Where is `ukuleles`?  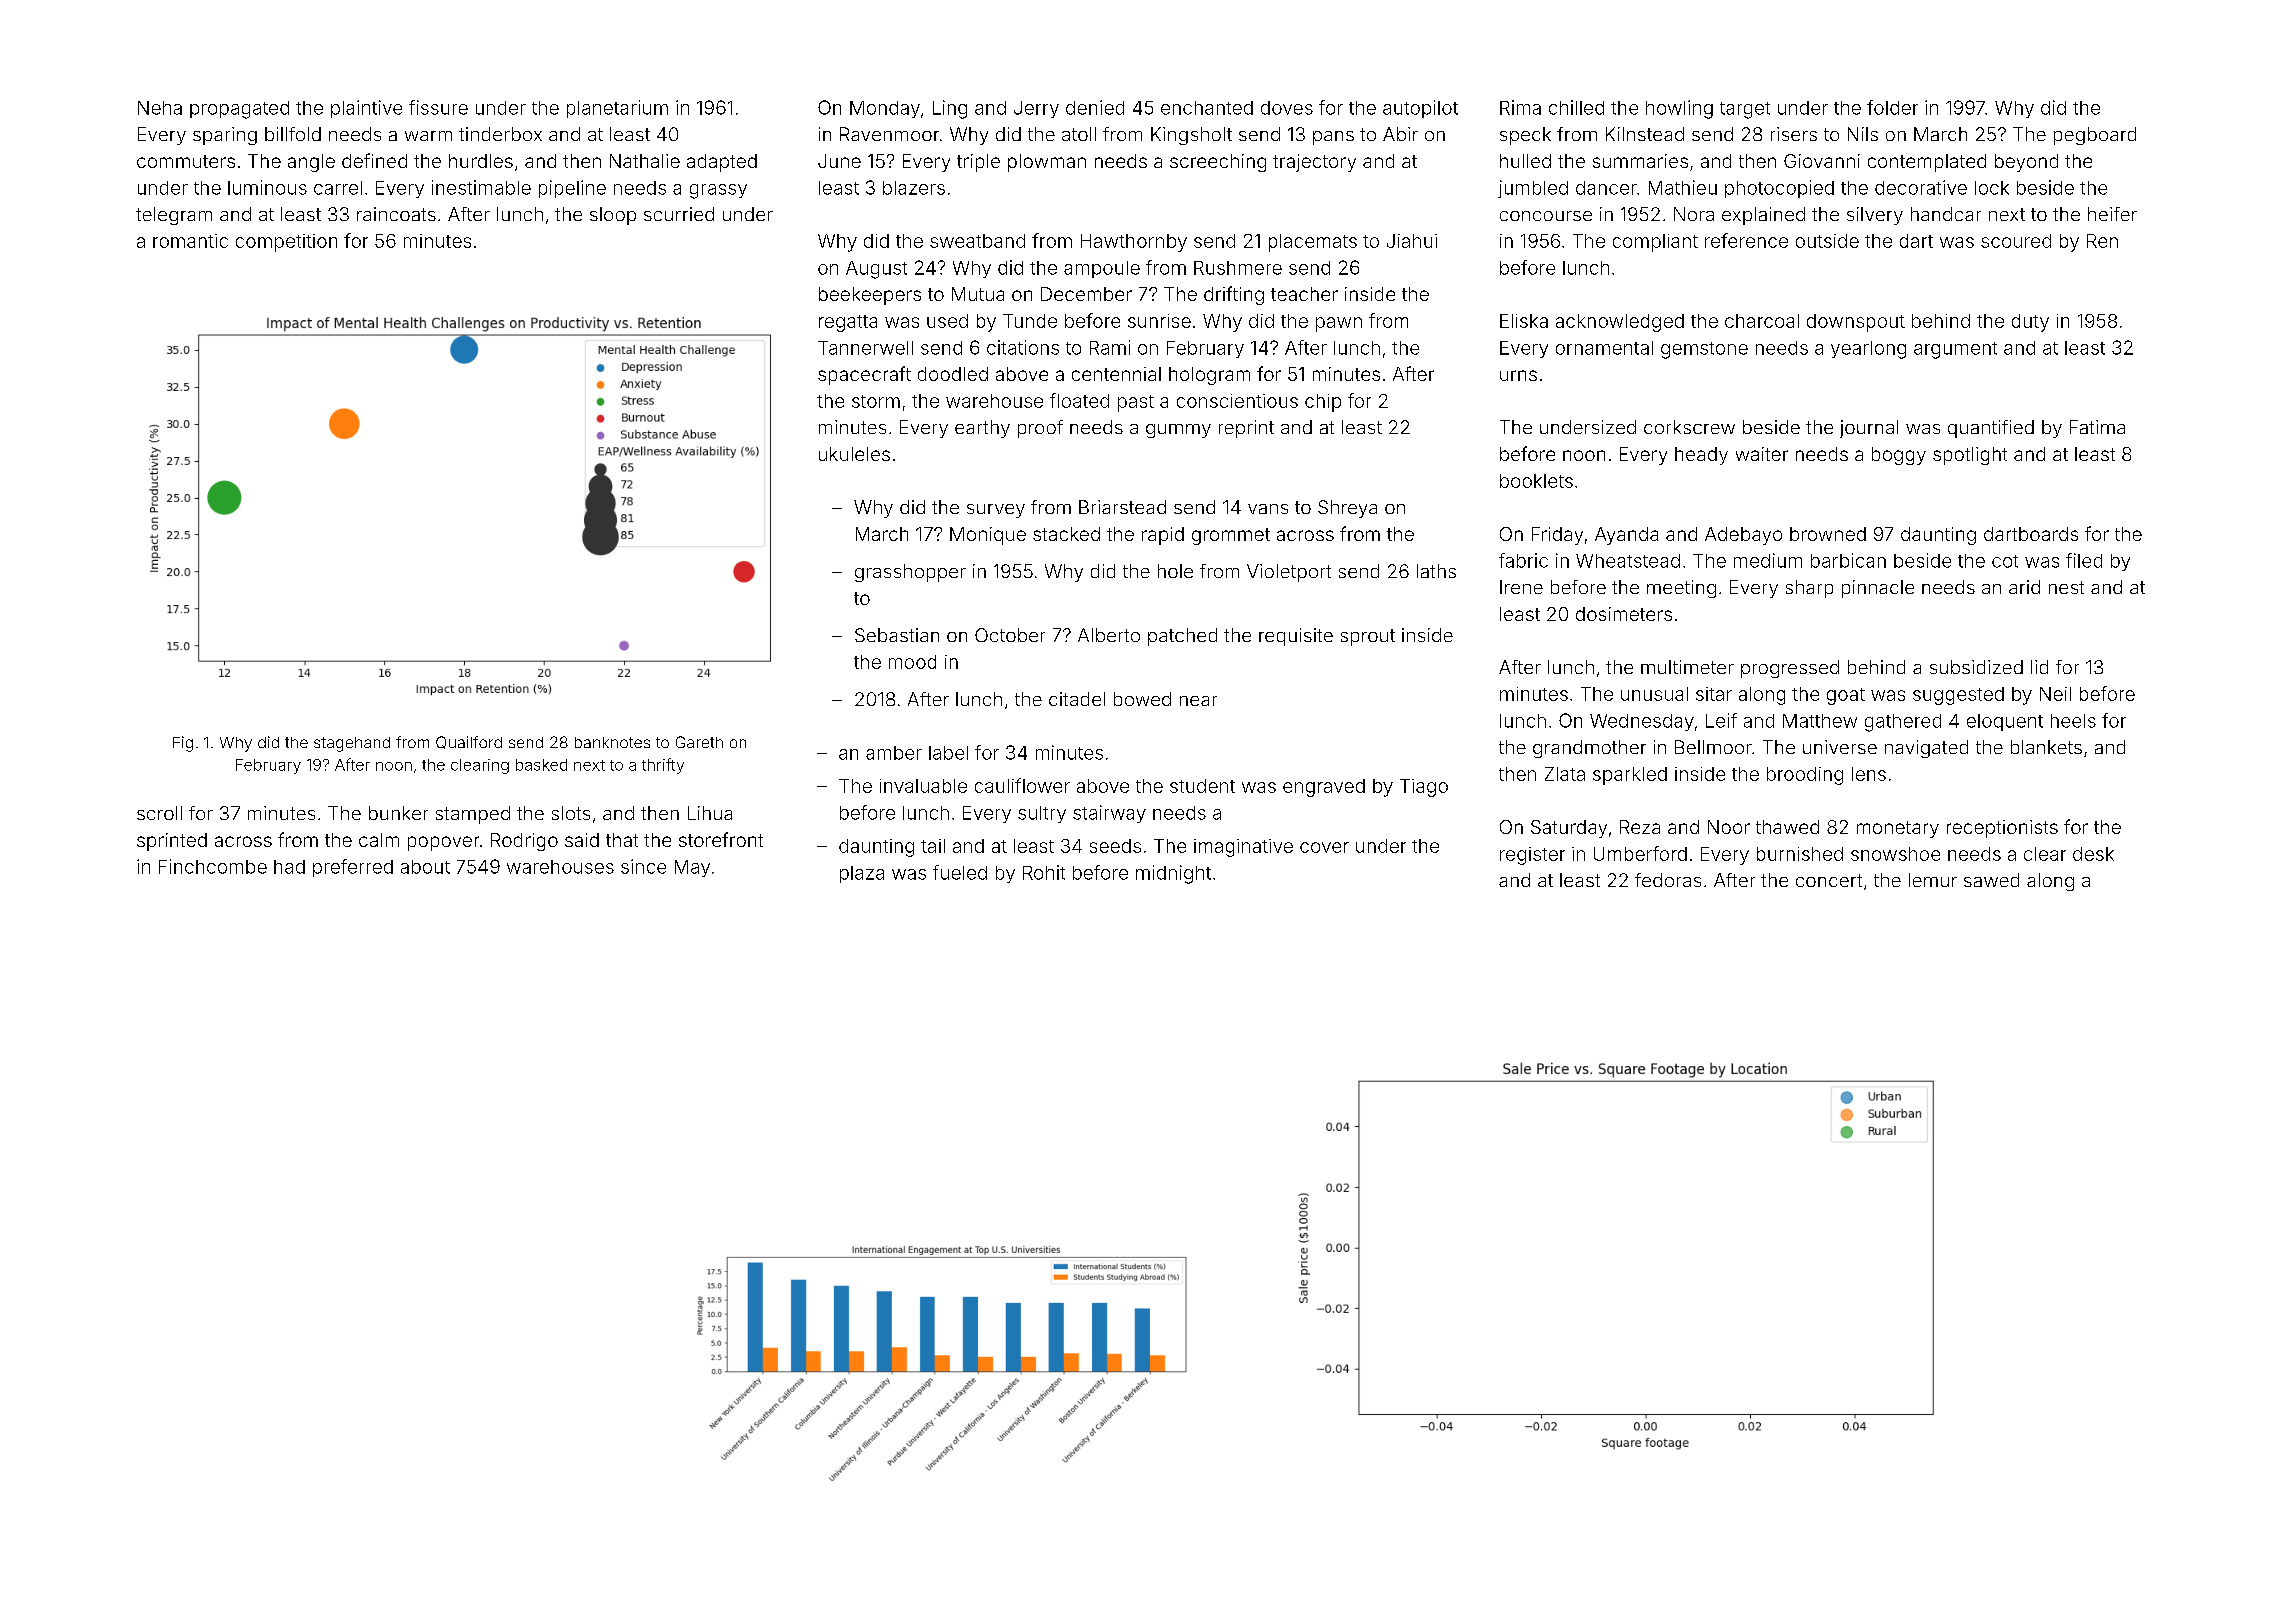 ukuleles is located at coordinates (854, 454).
